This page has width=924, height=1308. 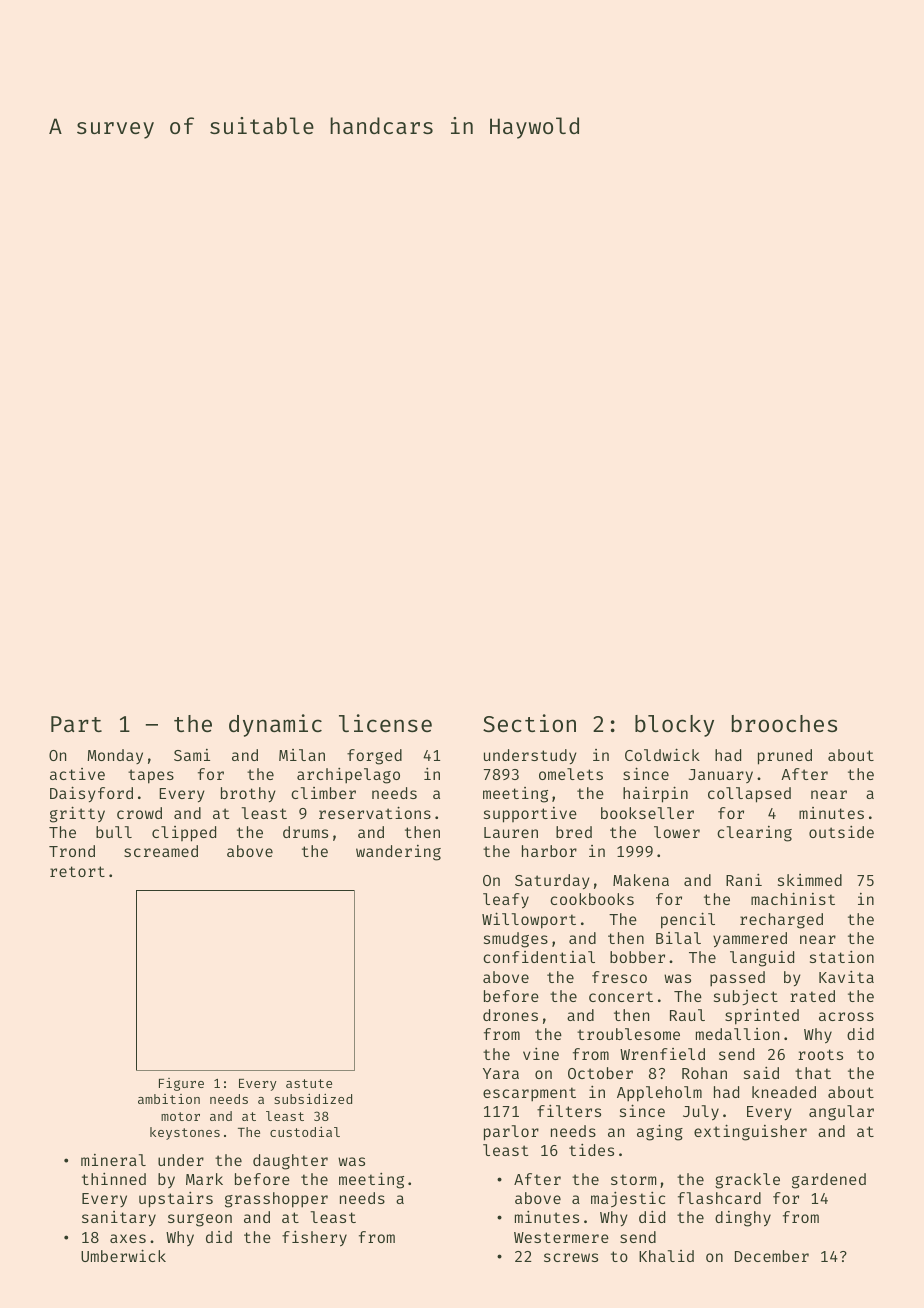 What do you see at coordinates (77, 871) in the page?
I see `retort` at bounding box center [77, 871].
